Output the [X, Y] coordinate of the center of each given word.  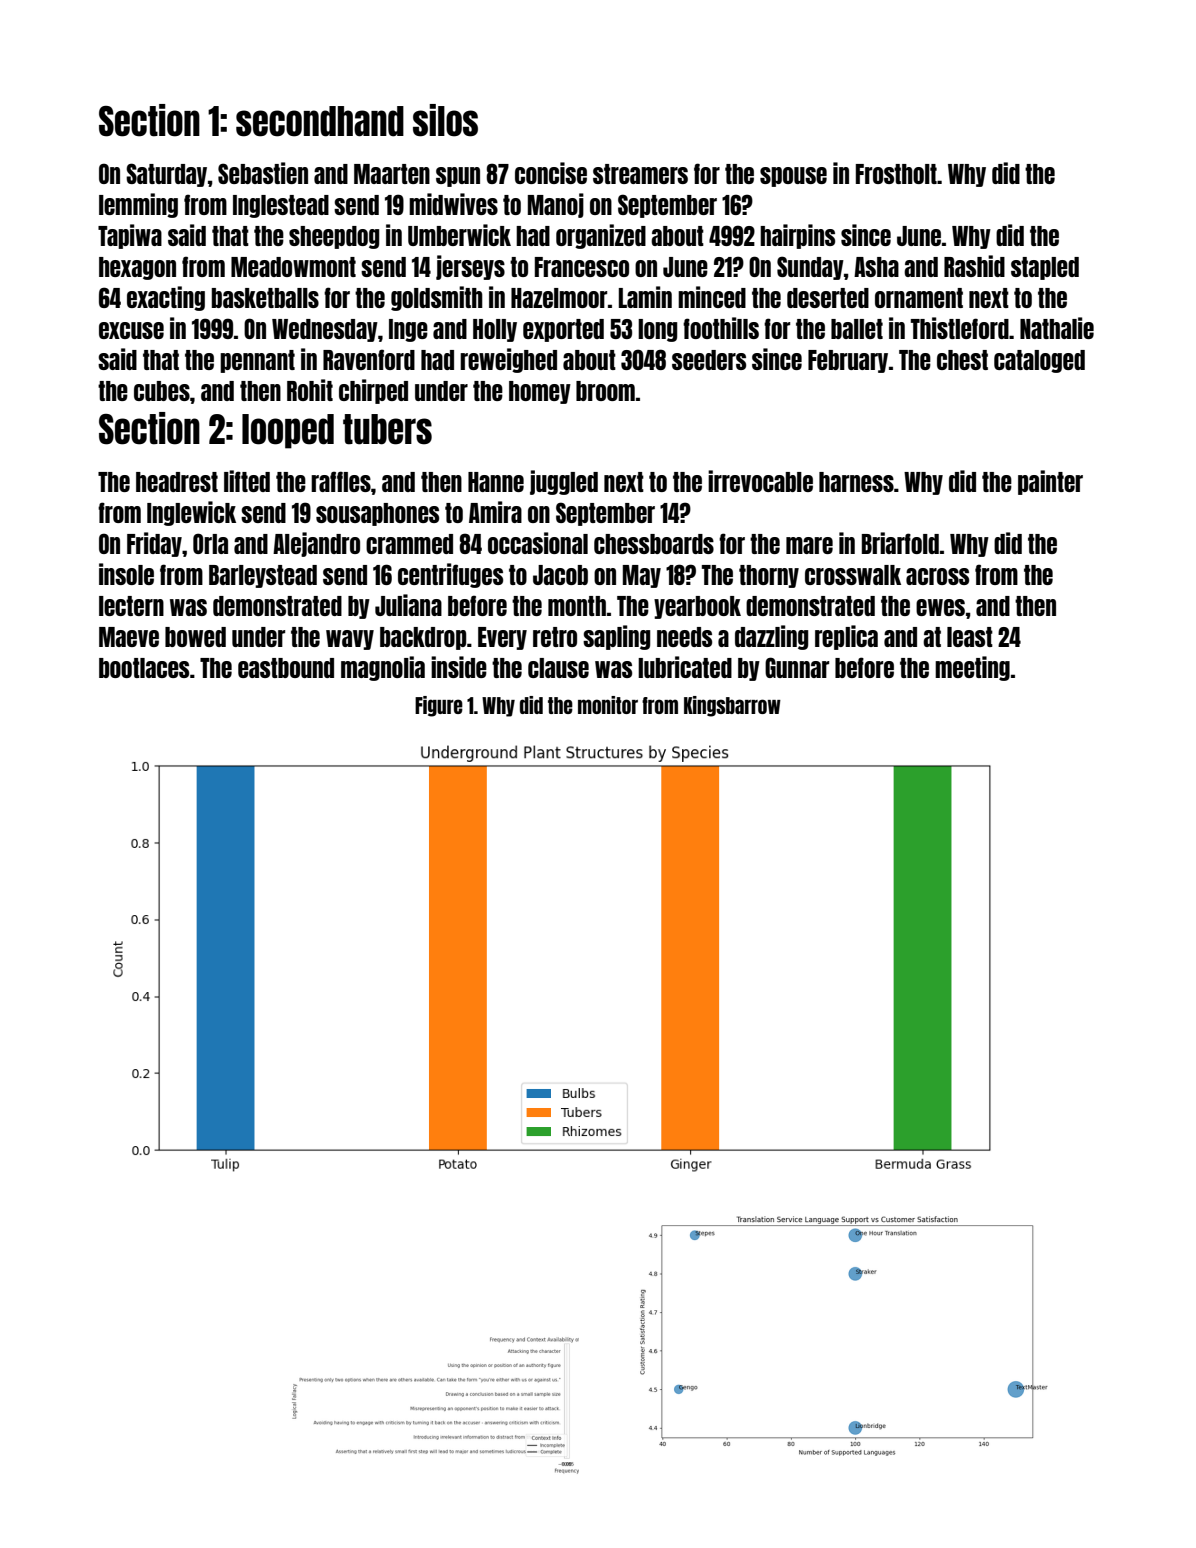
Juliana [408, 605]
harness [856, 482]
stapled [1045, 268]
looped [288, 431]
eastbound [286, 668]
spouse [793, 177]
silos [445, 120]
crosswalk [853, 575]
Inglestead [281, 206]
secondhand [320, 121]
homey [540, 392]
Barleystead [263, 576]
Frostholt [896, 174]
